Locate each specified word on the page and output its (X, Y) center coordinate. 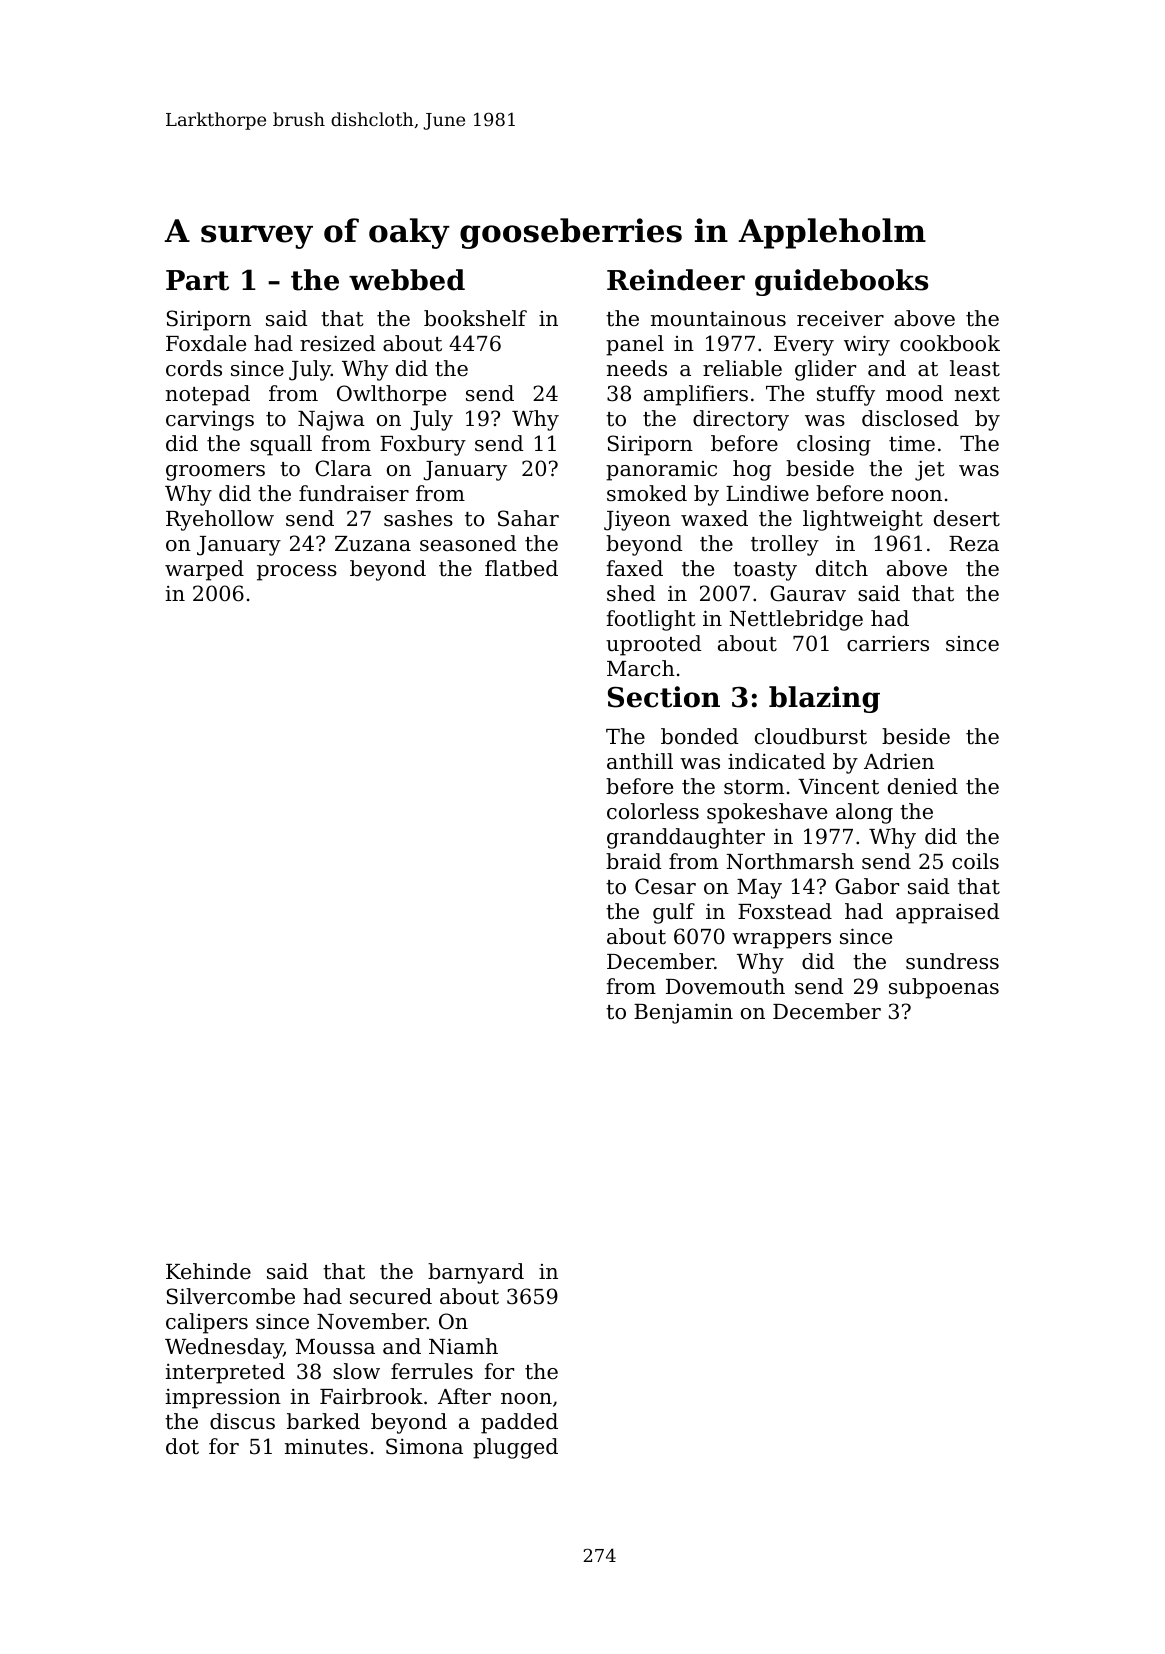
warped (204, 570)
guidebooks (841, 282)
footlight (651, 620)
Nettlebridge (796, 620)
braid (633, 861)
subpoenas (944, 988)
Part (197, 280)
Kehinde (208, 1271)
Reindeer (676, 280)
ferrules (432, 1371)
